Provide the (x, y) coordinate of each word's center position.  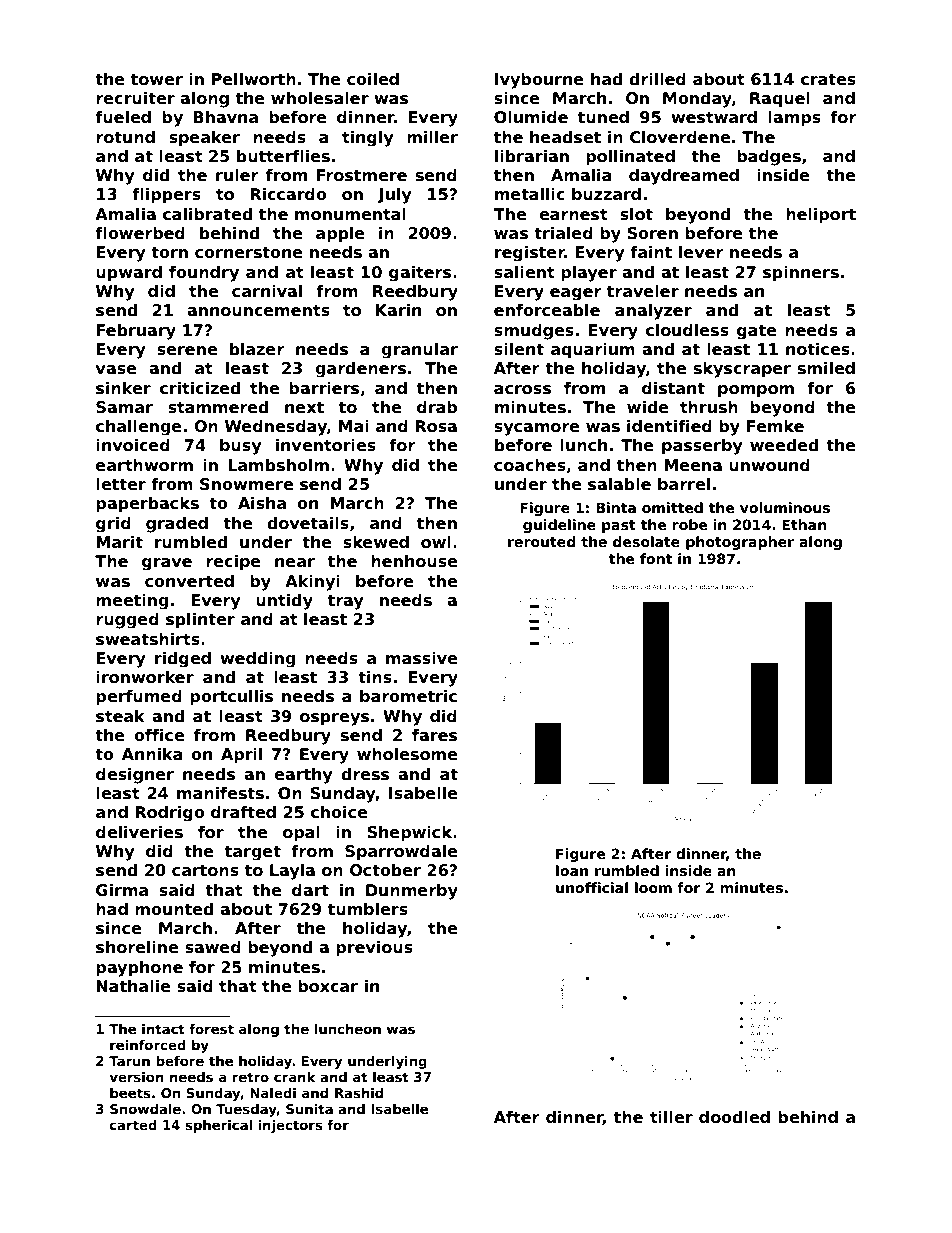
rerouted (542, 541)
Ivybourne (539, 81)
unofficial (592, 887)
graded (177, 524)
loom (653, 887)
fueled (123, 117)
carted (133, 1125)
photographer (740, 543)
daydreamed (684, 176)
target (253, 853)
